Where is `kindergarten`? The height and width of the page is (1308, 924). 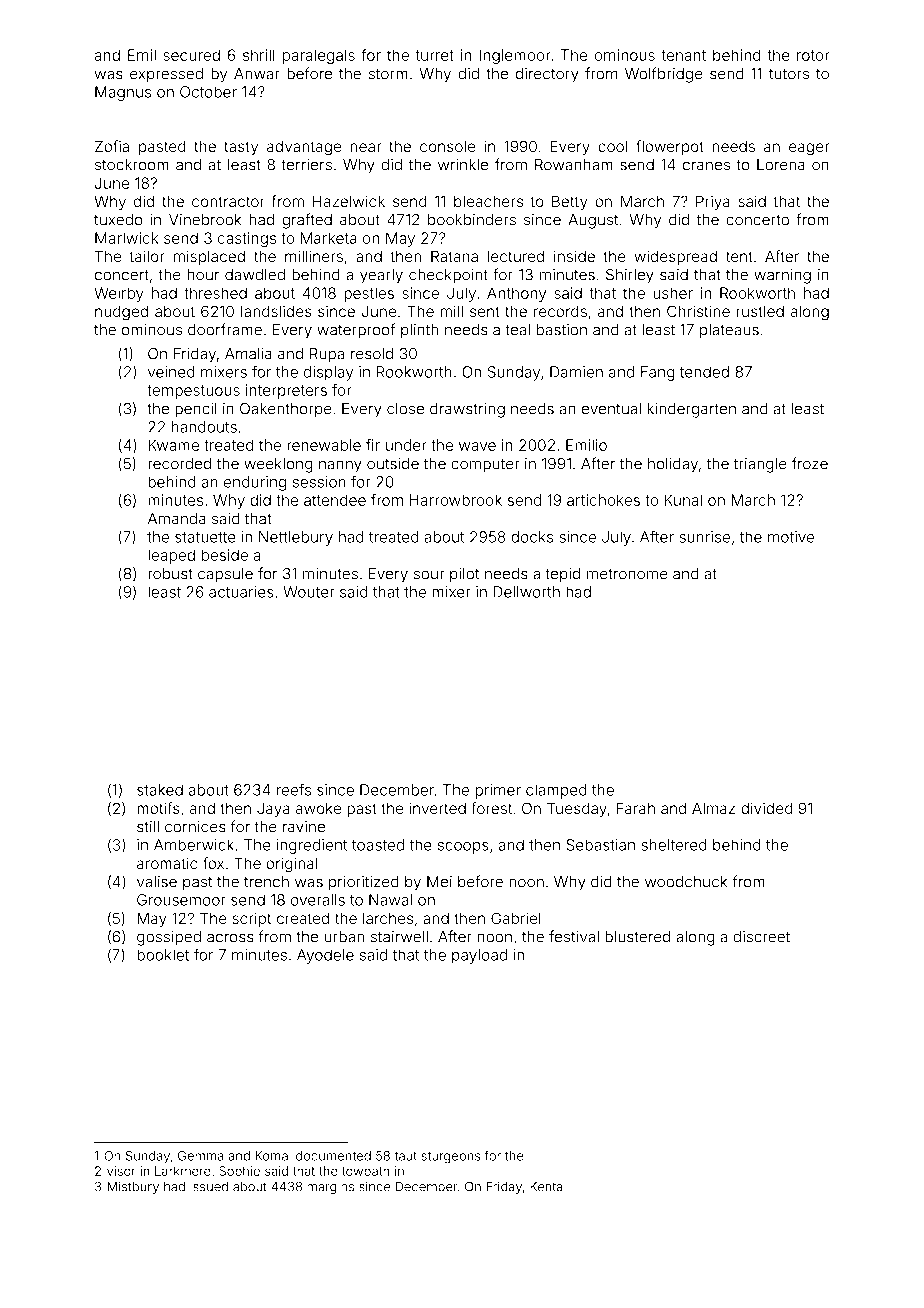 kindergarten is located at coordinates (691, 410).
